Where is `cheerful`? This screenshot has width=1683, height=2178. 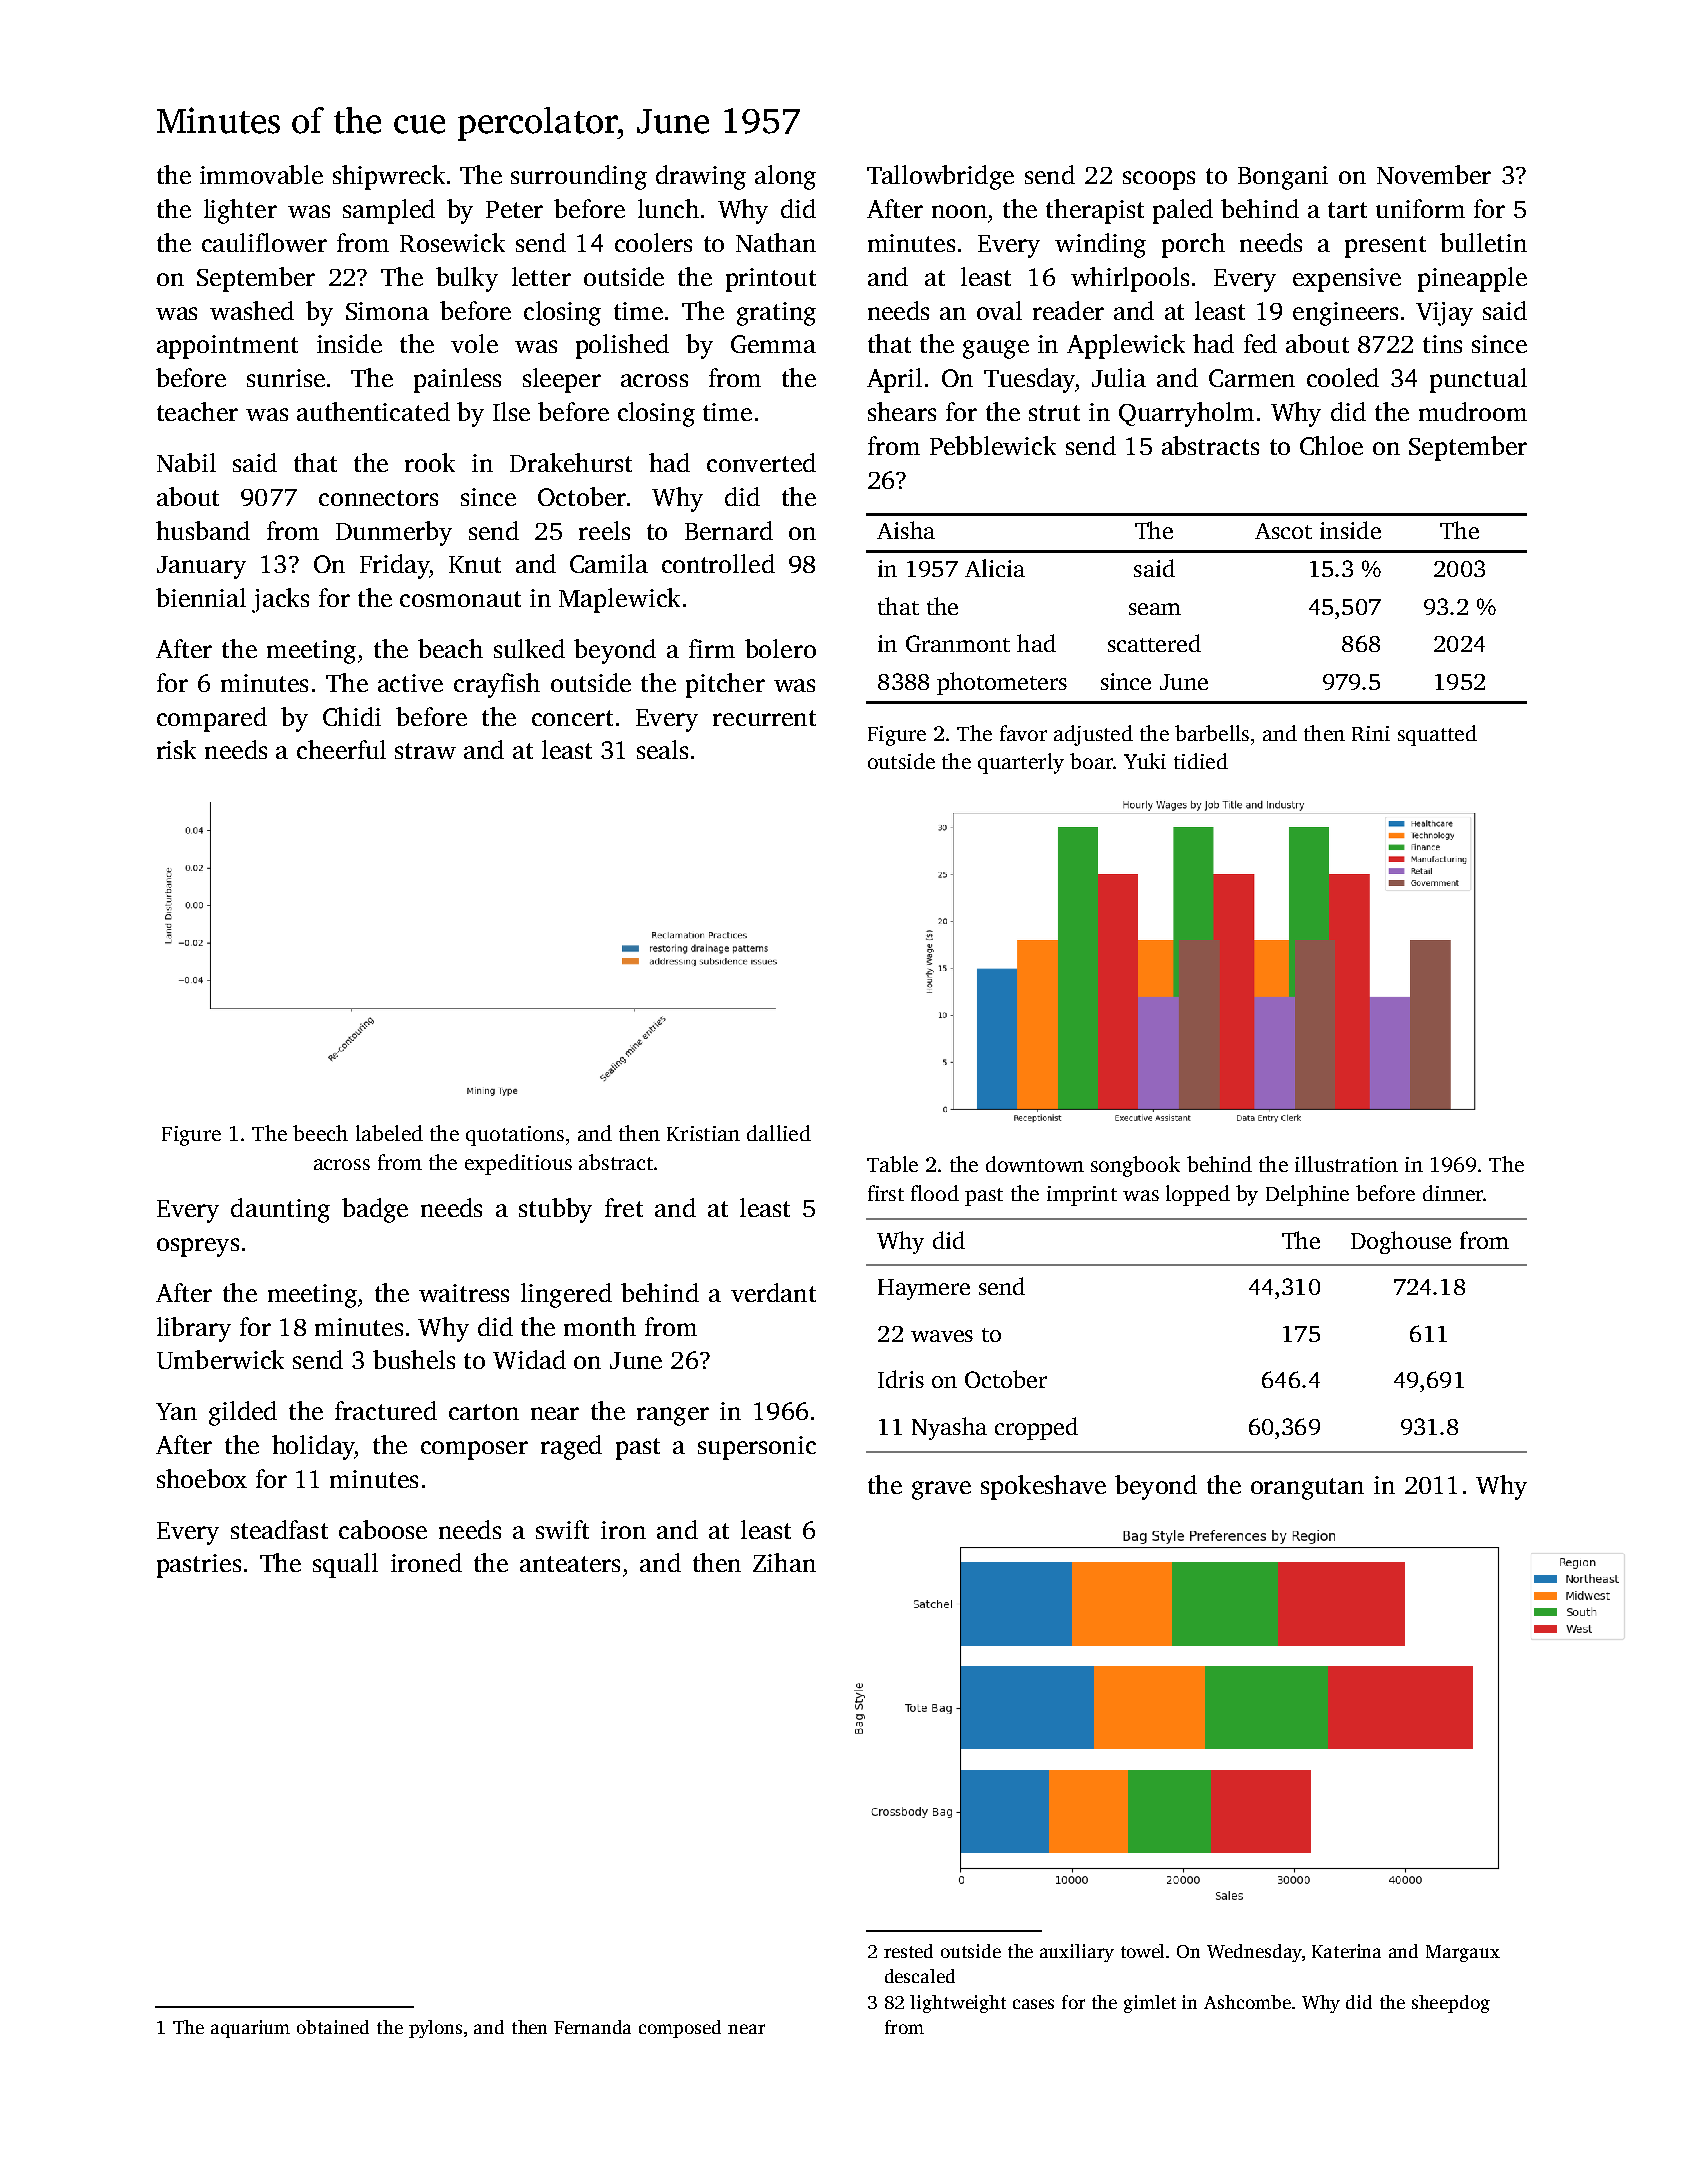
cheerful is located at coordinates (341, 749).
